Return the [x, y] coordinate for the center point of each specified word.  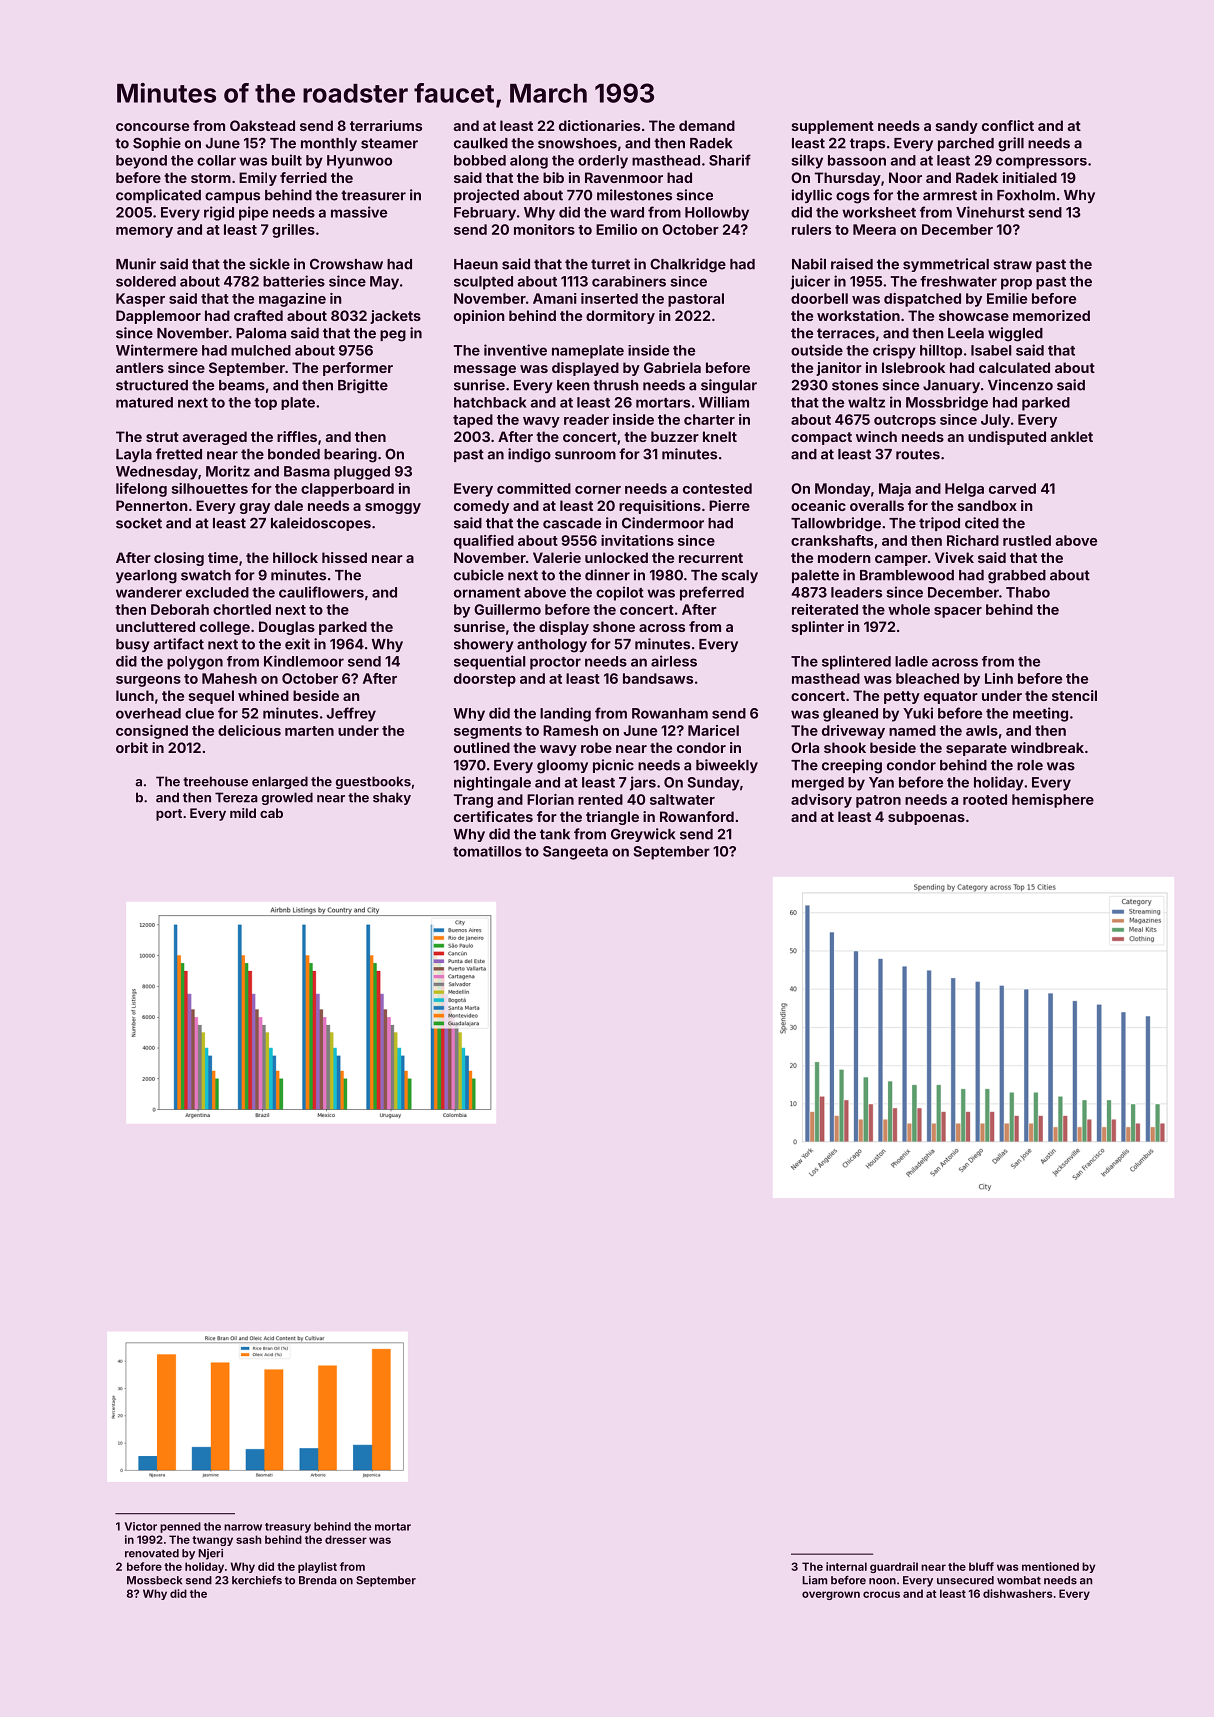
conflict [1008, 125]
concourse [152, 127]
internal [846, 1566]
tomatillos [487, 851]
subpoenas [926, 818]
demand [707, 125]
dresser [346, 1539]
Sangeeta [575, 853]
